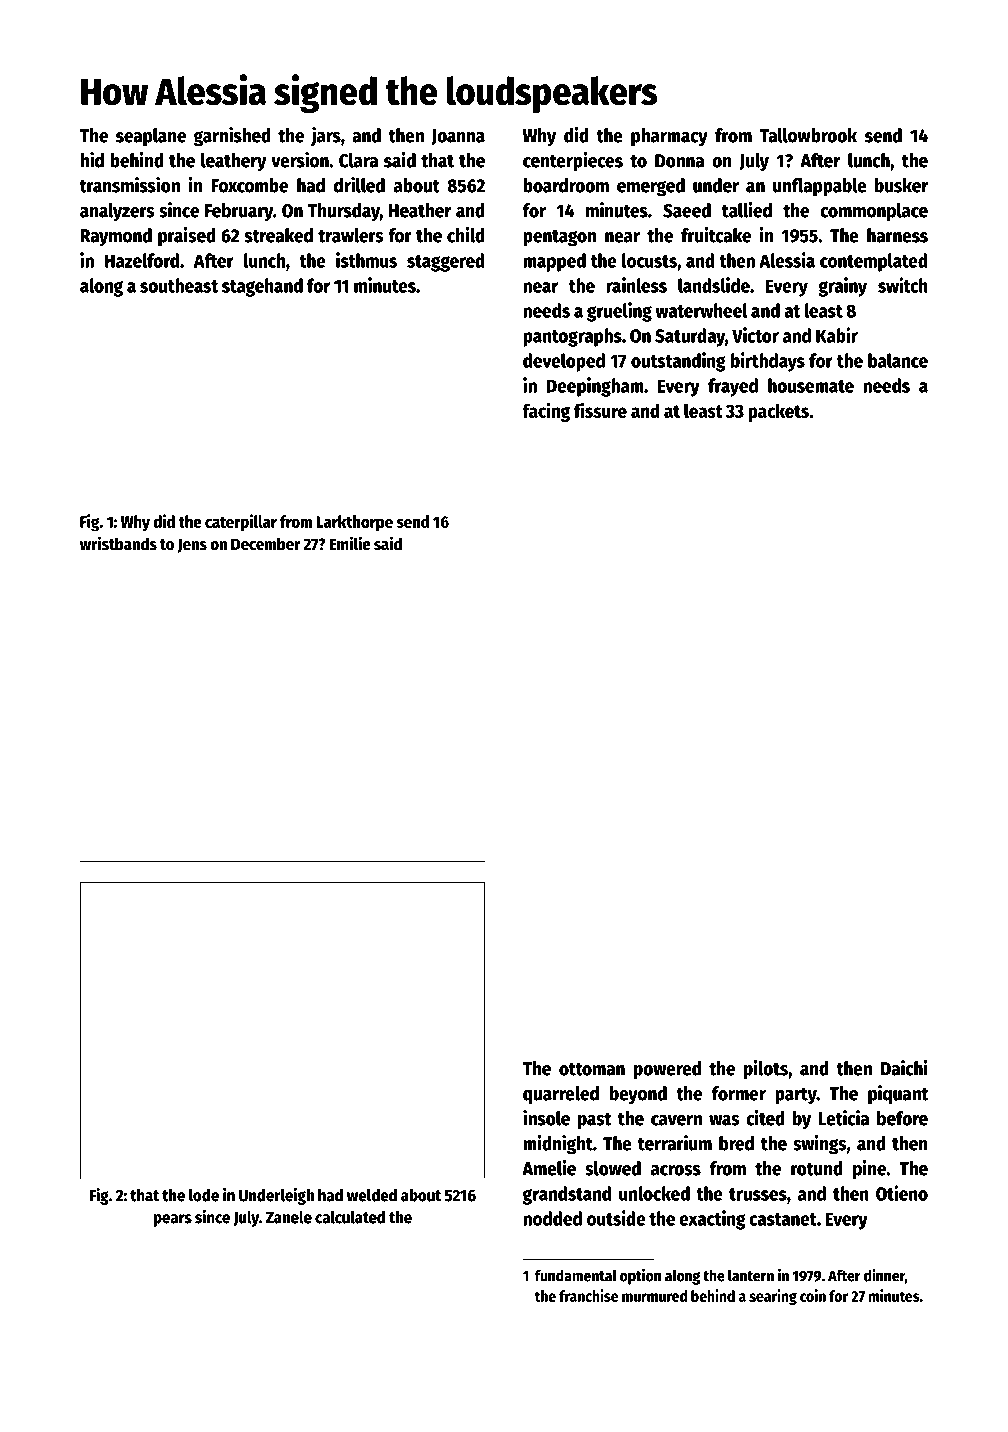 The width and height of the screenshot is (1008, 1432). I want to click on facing, so click(546, 412).
